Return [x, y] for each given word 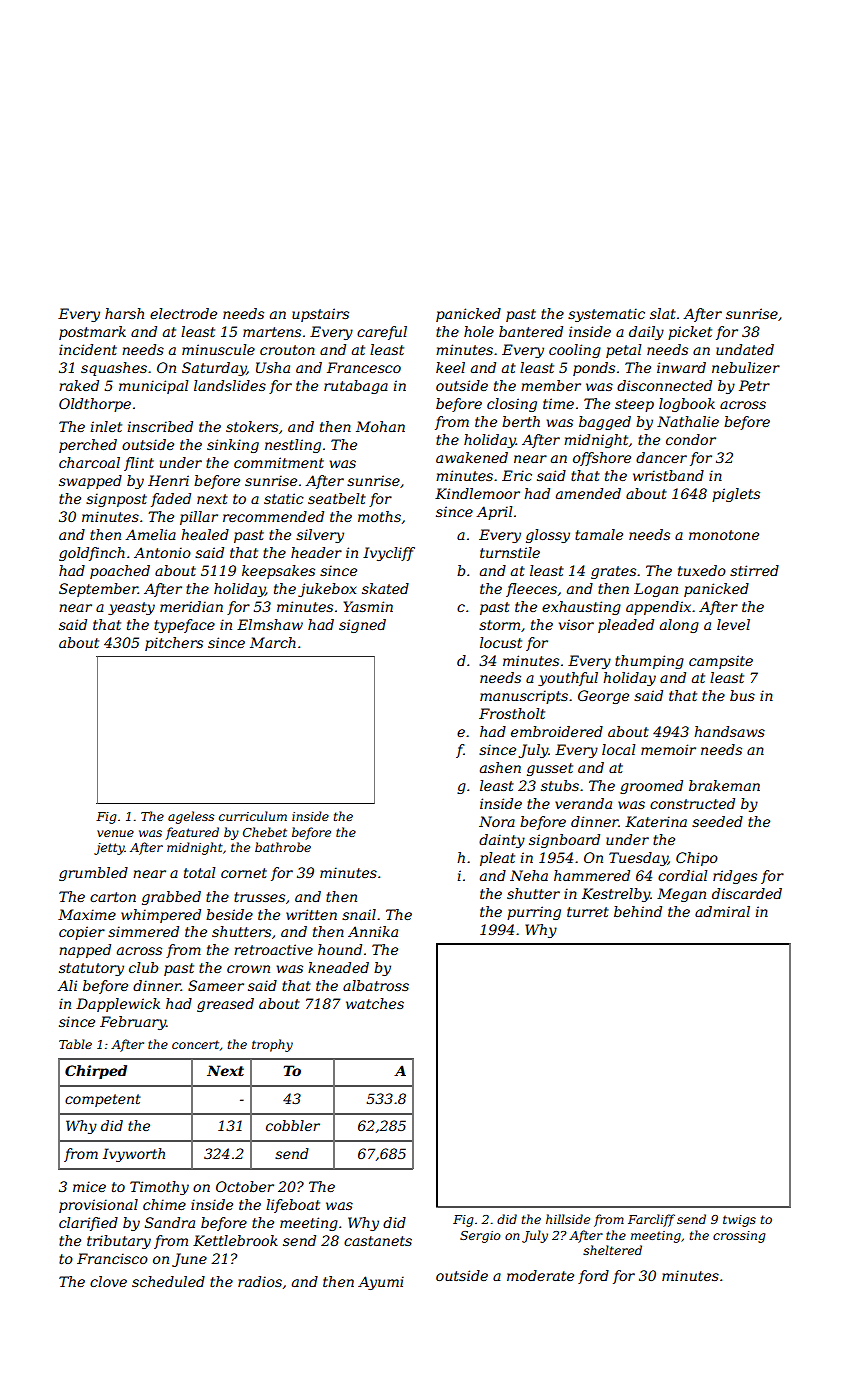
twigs [739, 1221]
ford [593, 1277]
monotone [724, 535]
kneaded [338, 967]
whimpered [161, 916]
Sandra [170, 1222]
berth [521, 421]
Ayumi [381, 1283]
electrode [183, 313]
